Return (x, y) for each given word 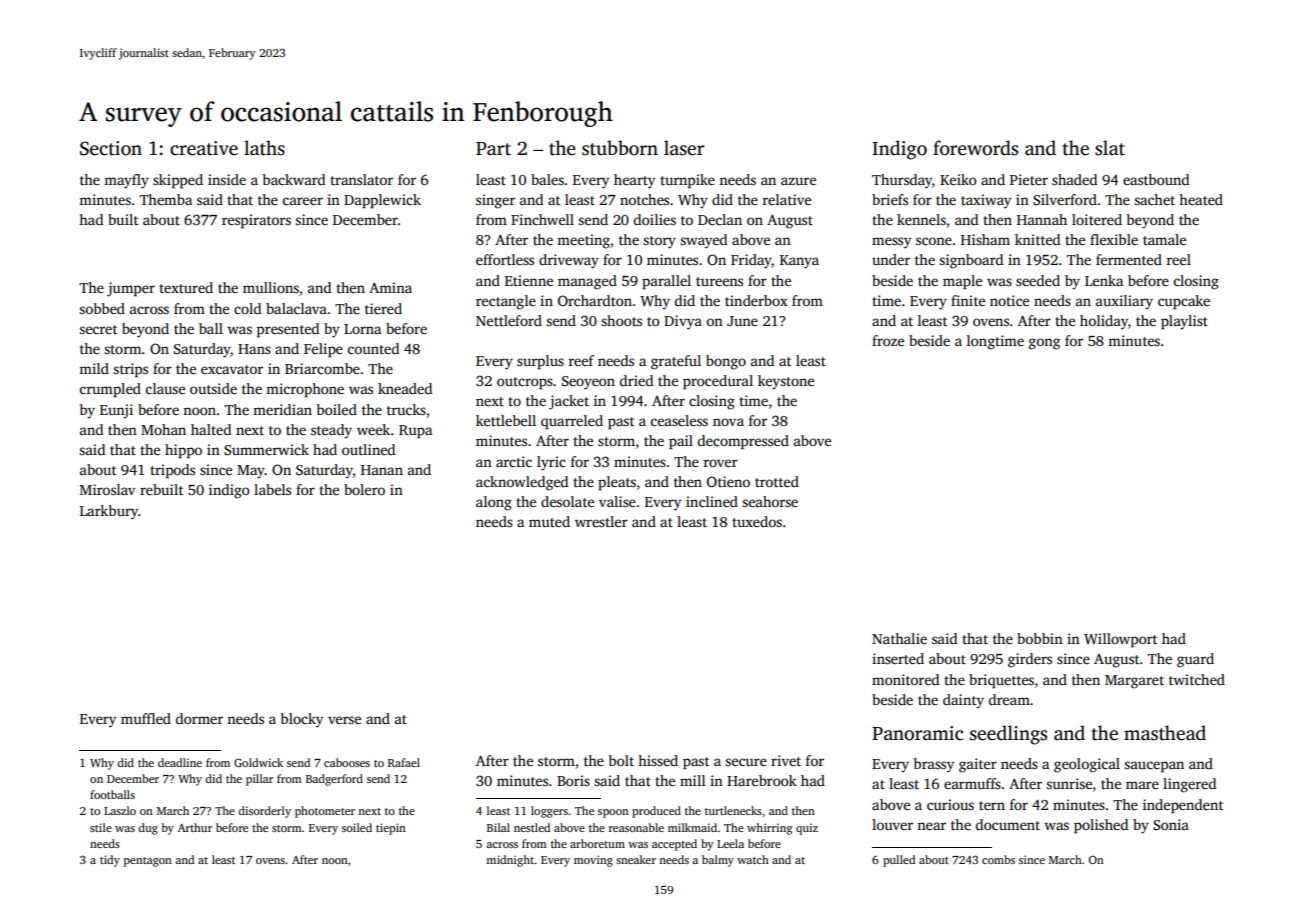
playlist (1184, 322)
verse (344, 720)
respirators (256, 221)
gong (1044, 344)
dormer (199, 718)
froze (888, 340)
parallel (666, 282)
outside (213, 388)
